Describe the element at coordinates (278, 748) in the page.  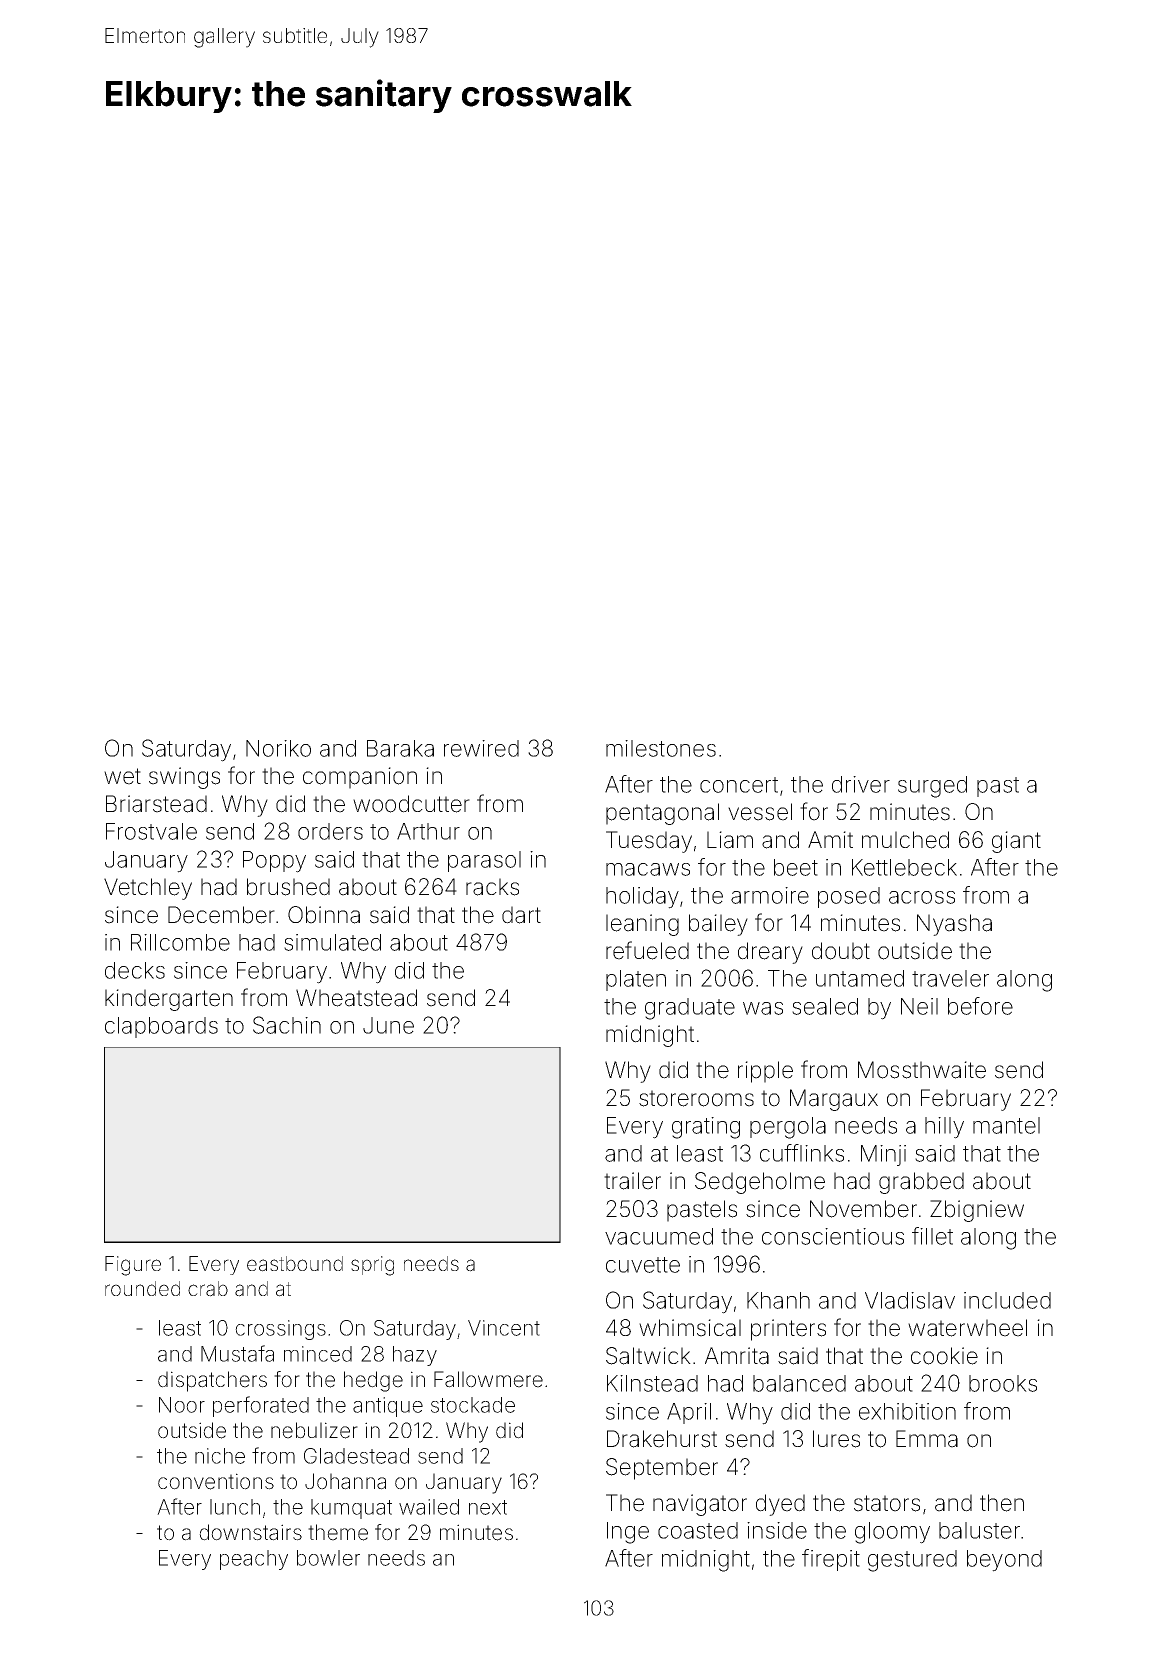
I see `Noriko` at that location.
